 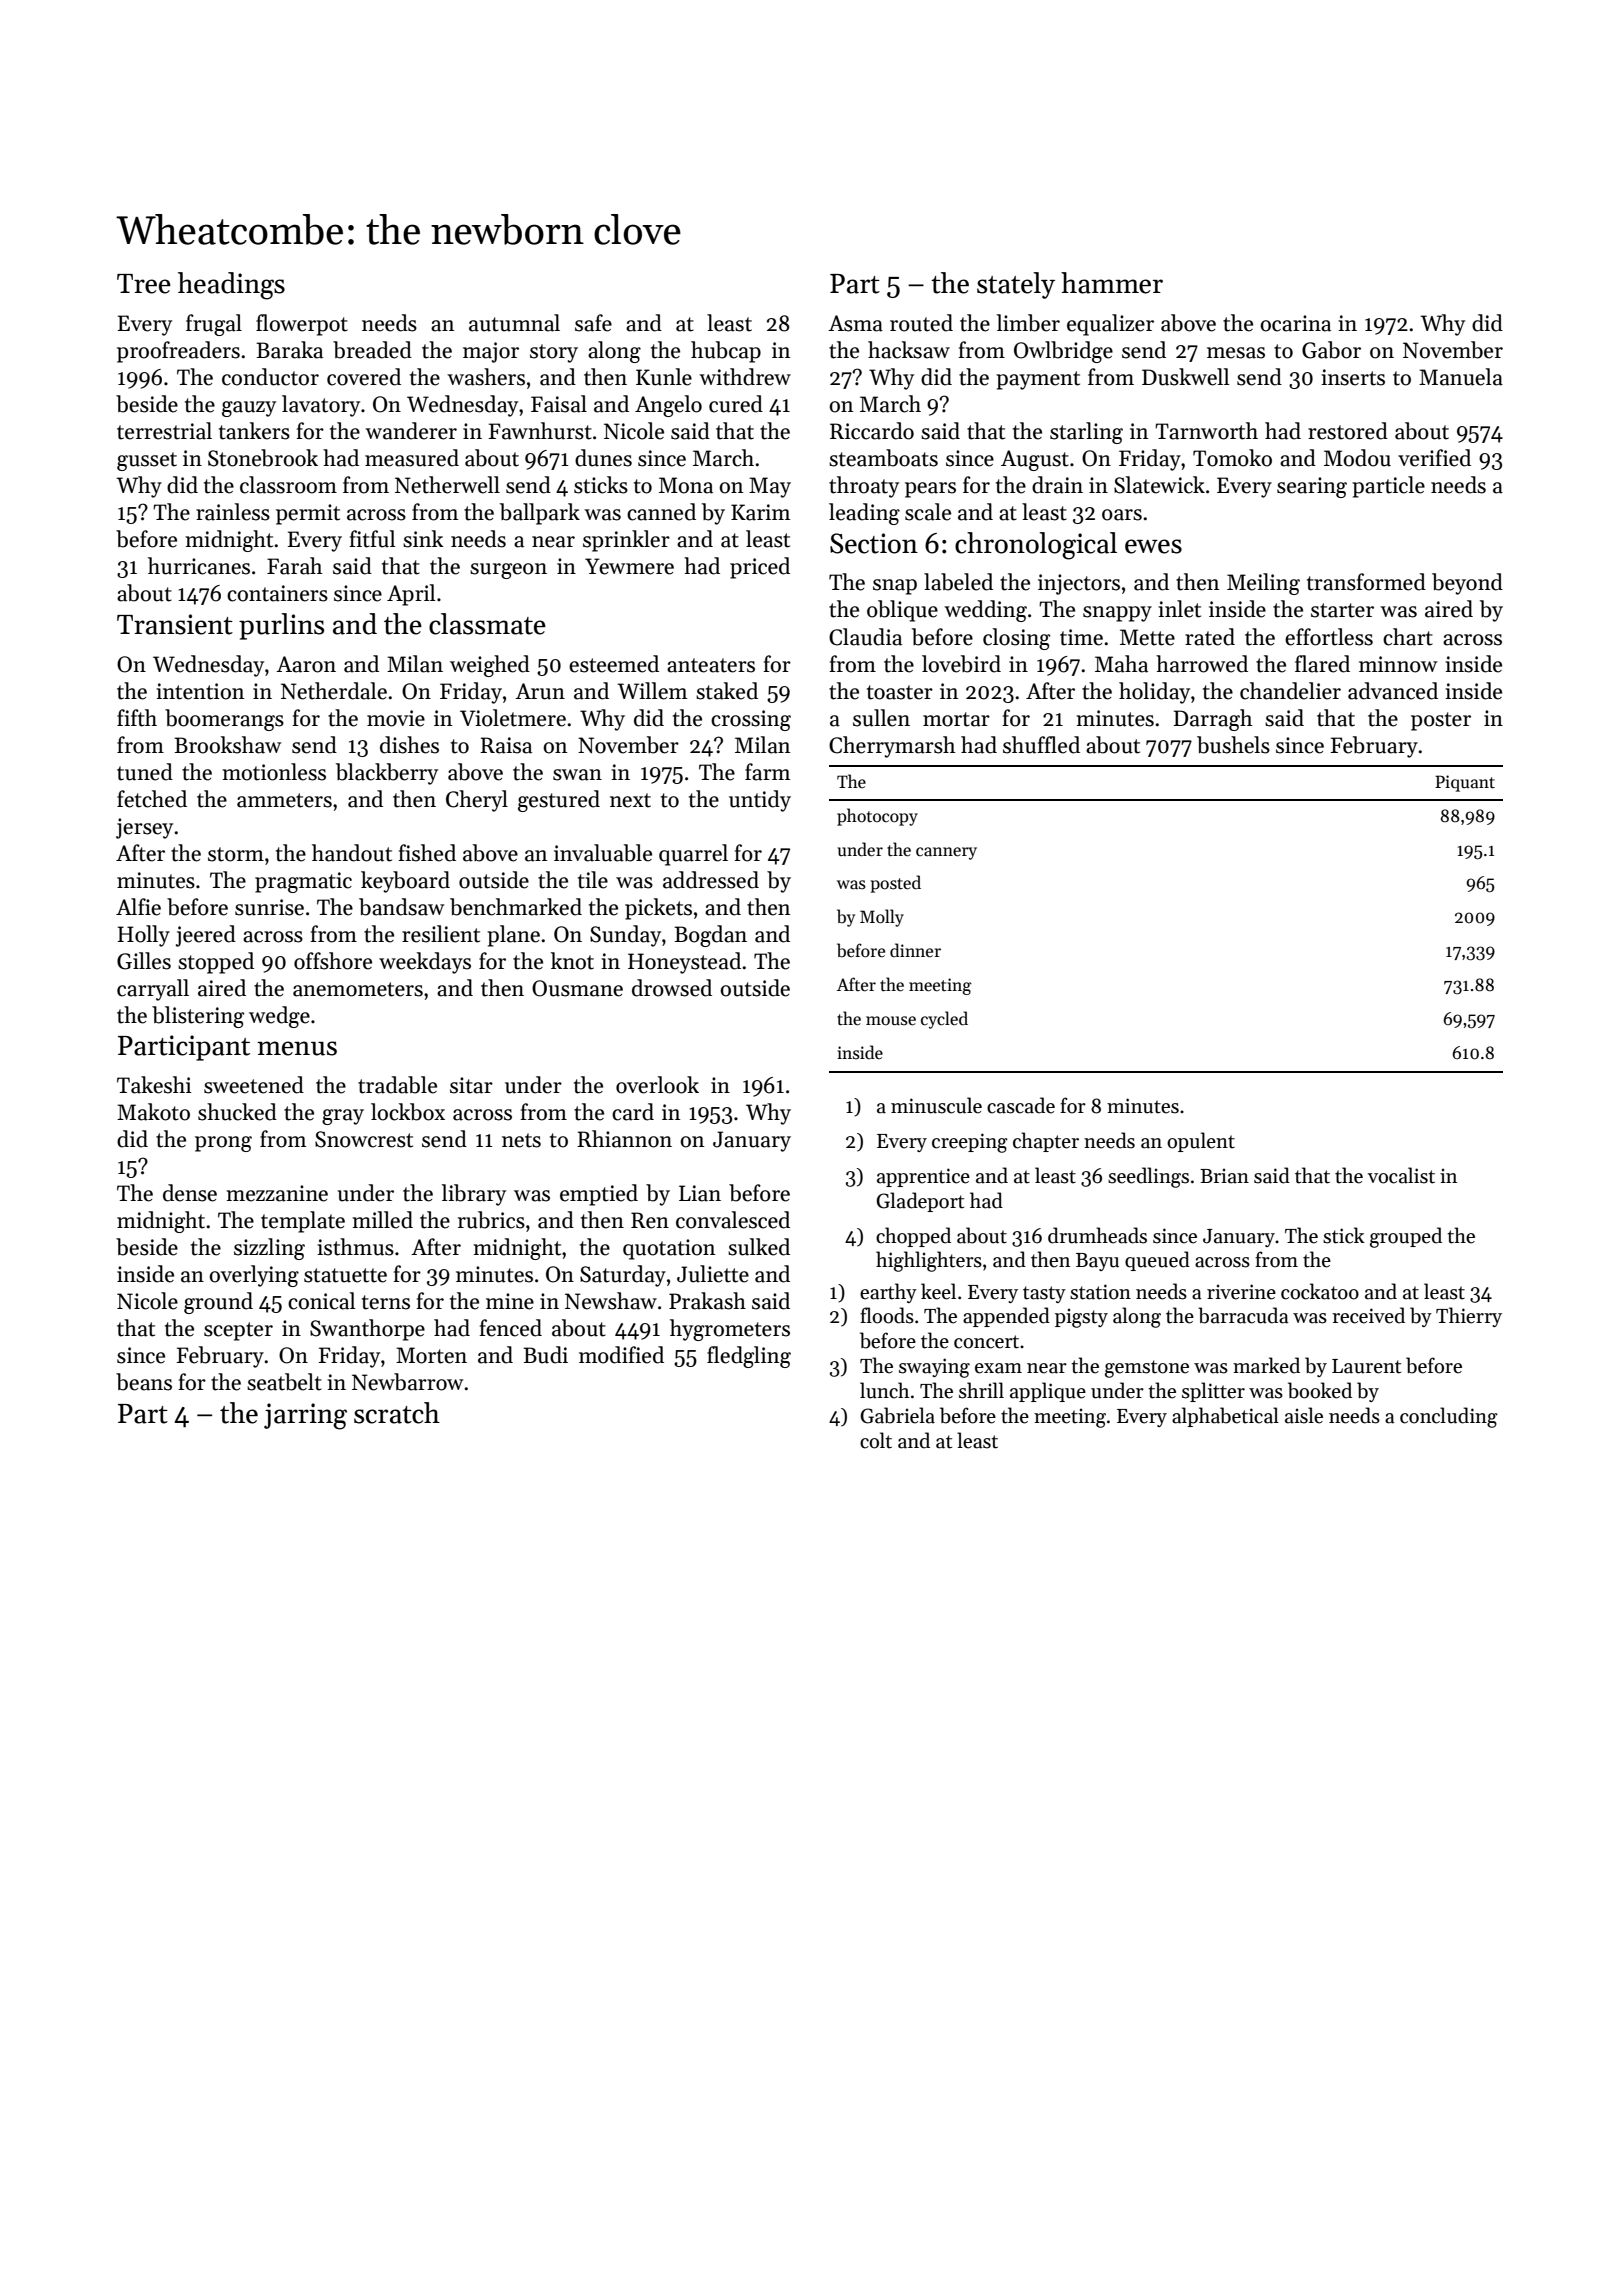 What do you see at coordinates (593, 323) in the screenshot?
I see `safe` at bounding box center [593, 323].
